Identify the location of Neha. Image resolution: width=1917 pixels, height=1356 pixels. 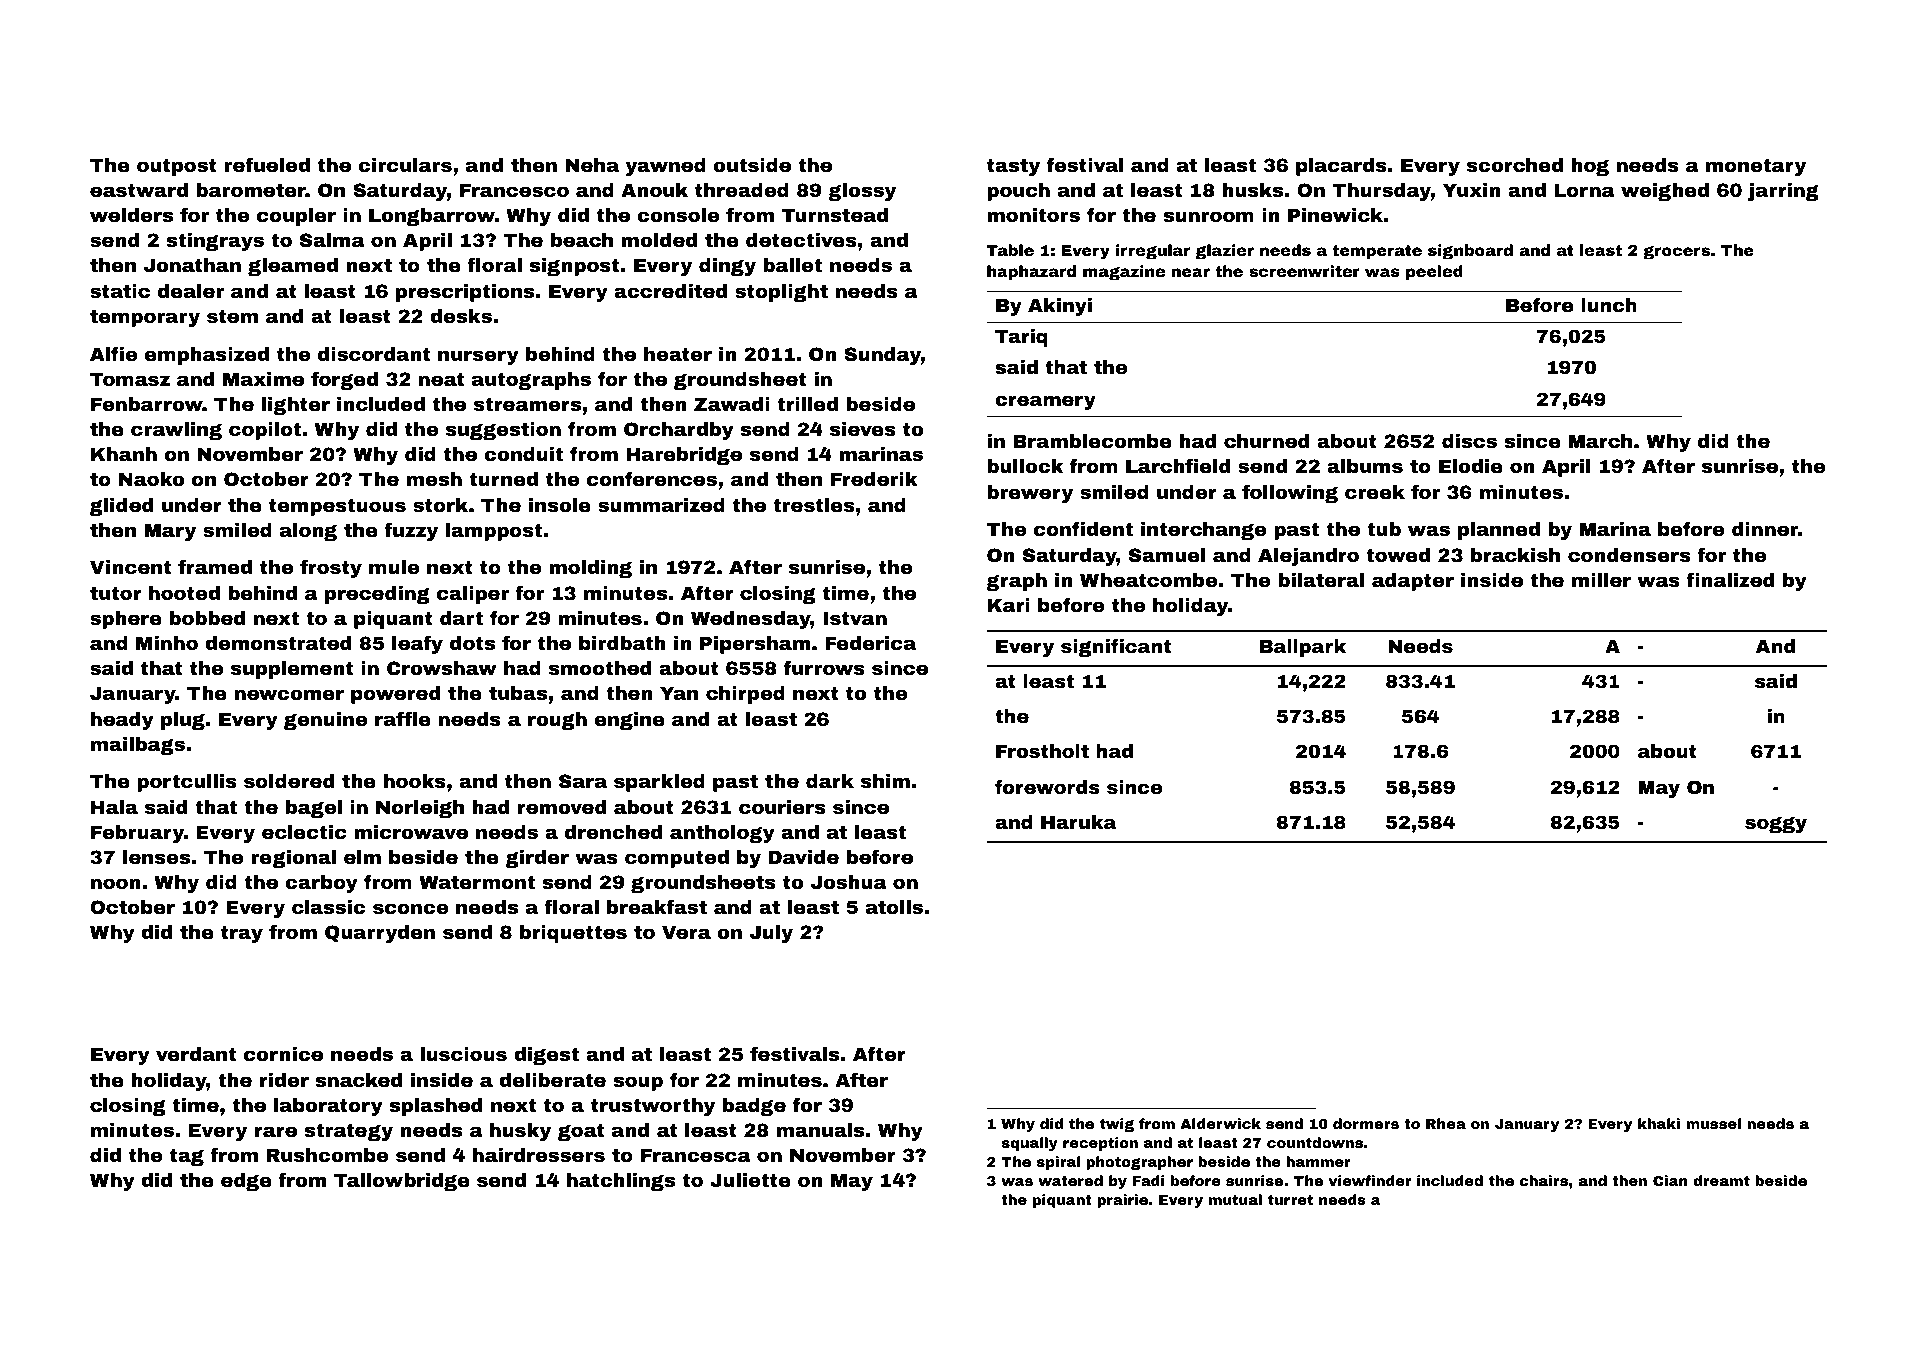
(592, 165).
